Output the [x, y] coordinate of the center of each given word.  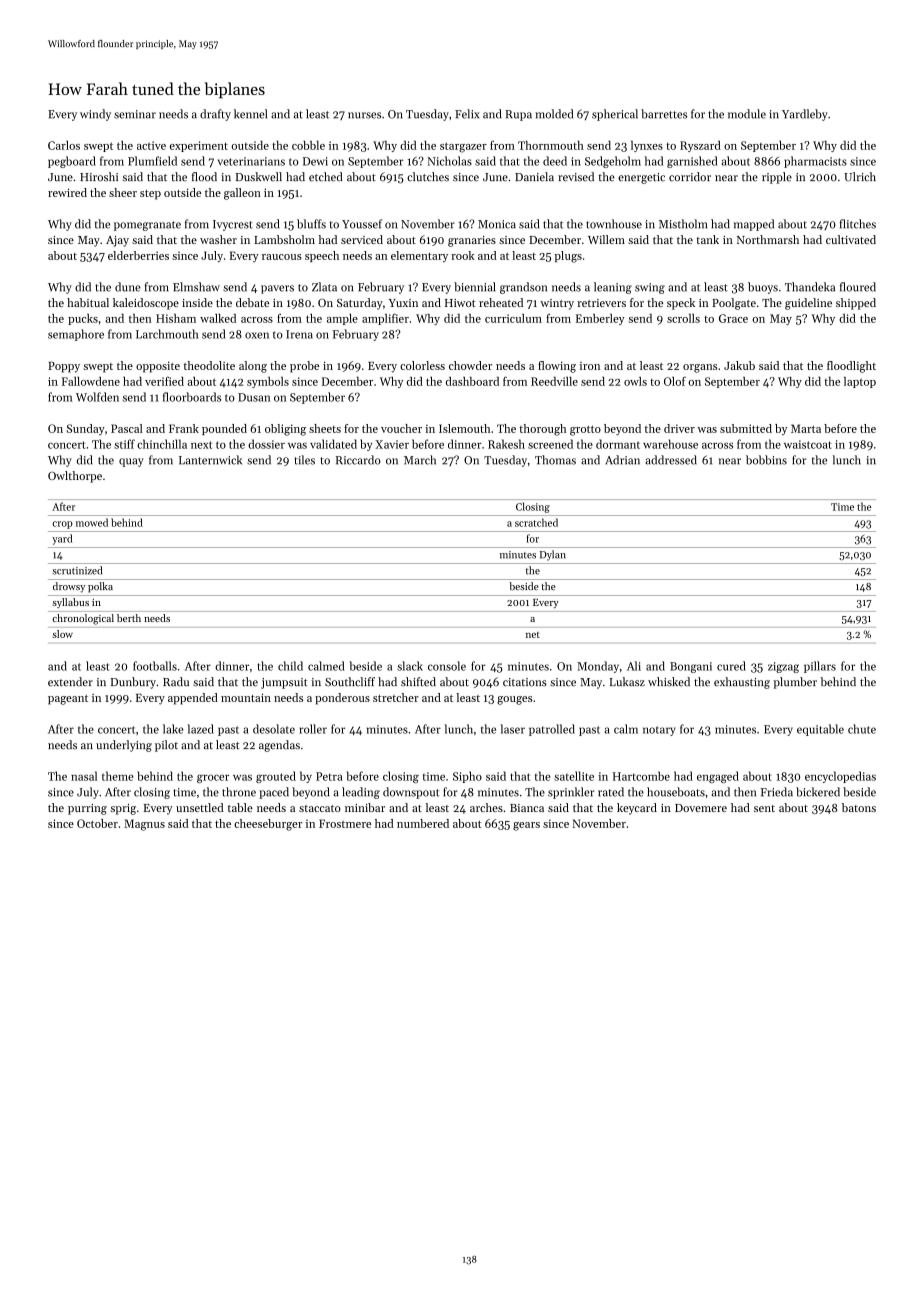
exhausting [742, 683]
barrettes [664, 114]
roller [313, 729]
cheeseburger [268, 825]
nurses [364, 115]
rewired [67, 192]
